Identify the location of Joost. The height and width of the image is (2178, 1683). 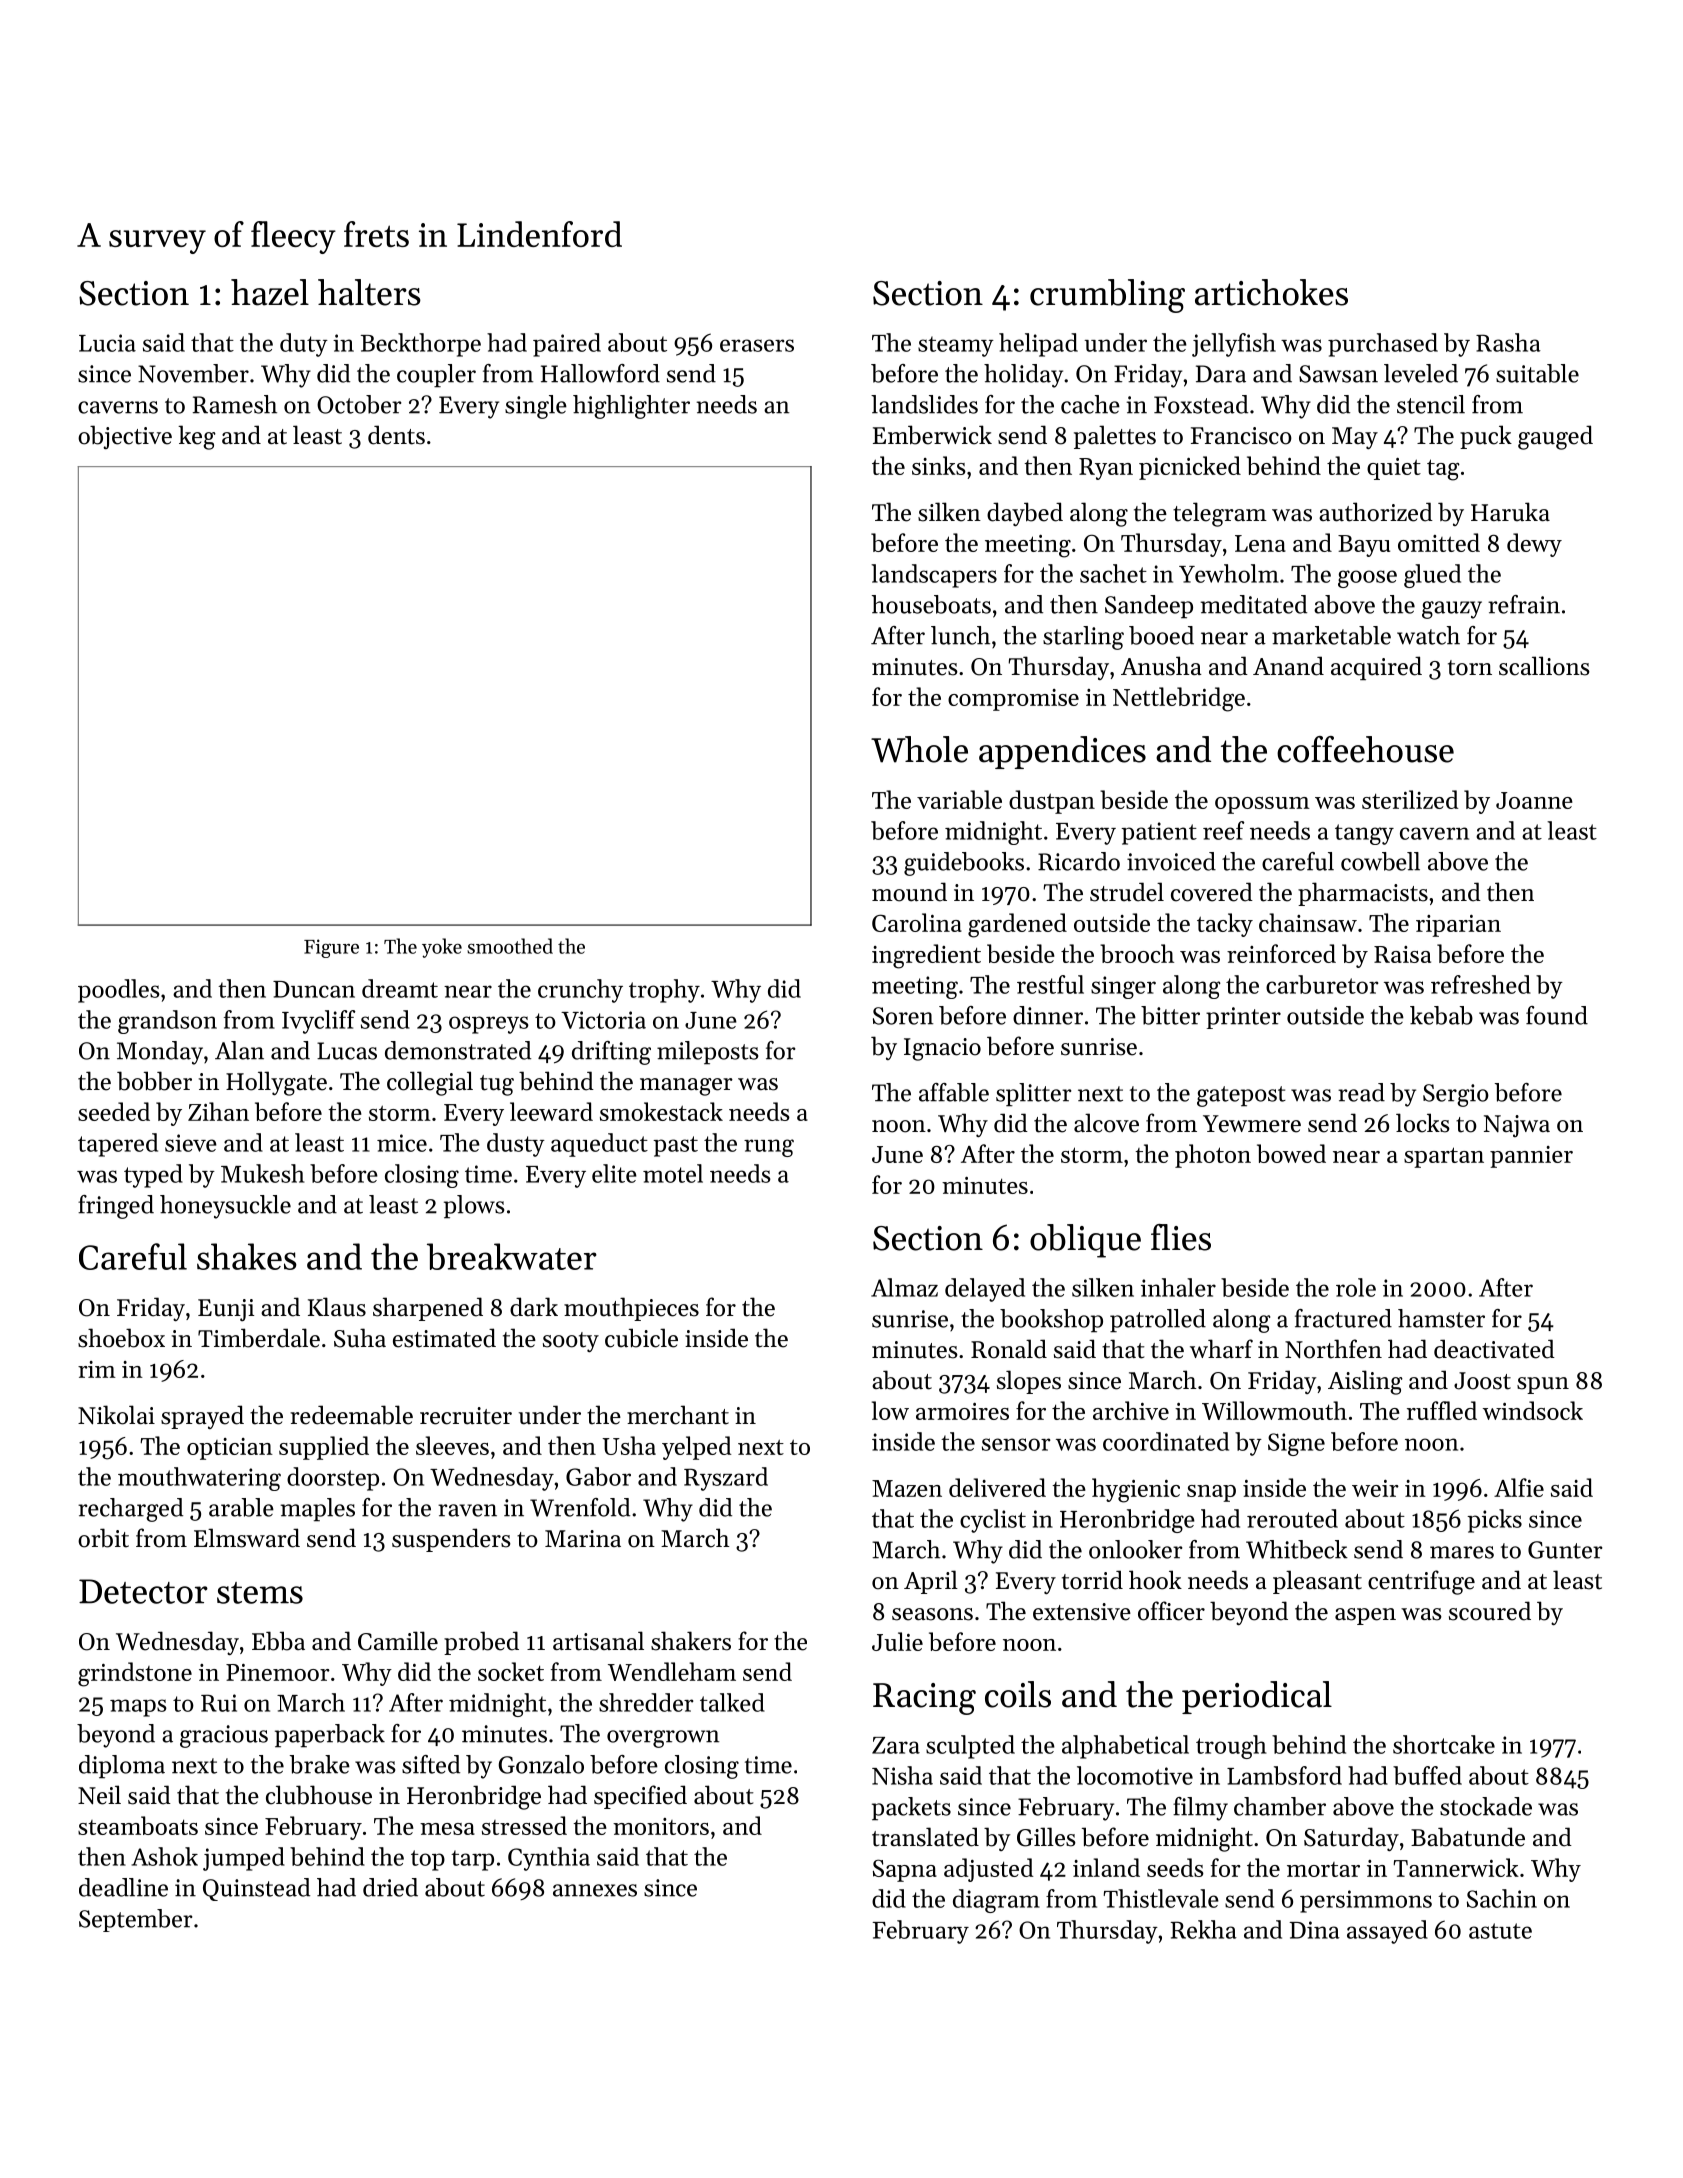
(1482, 1381).
